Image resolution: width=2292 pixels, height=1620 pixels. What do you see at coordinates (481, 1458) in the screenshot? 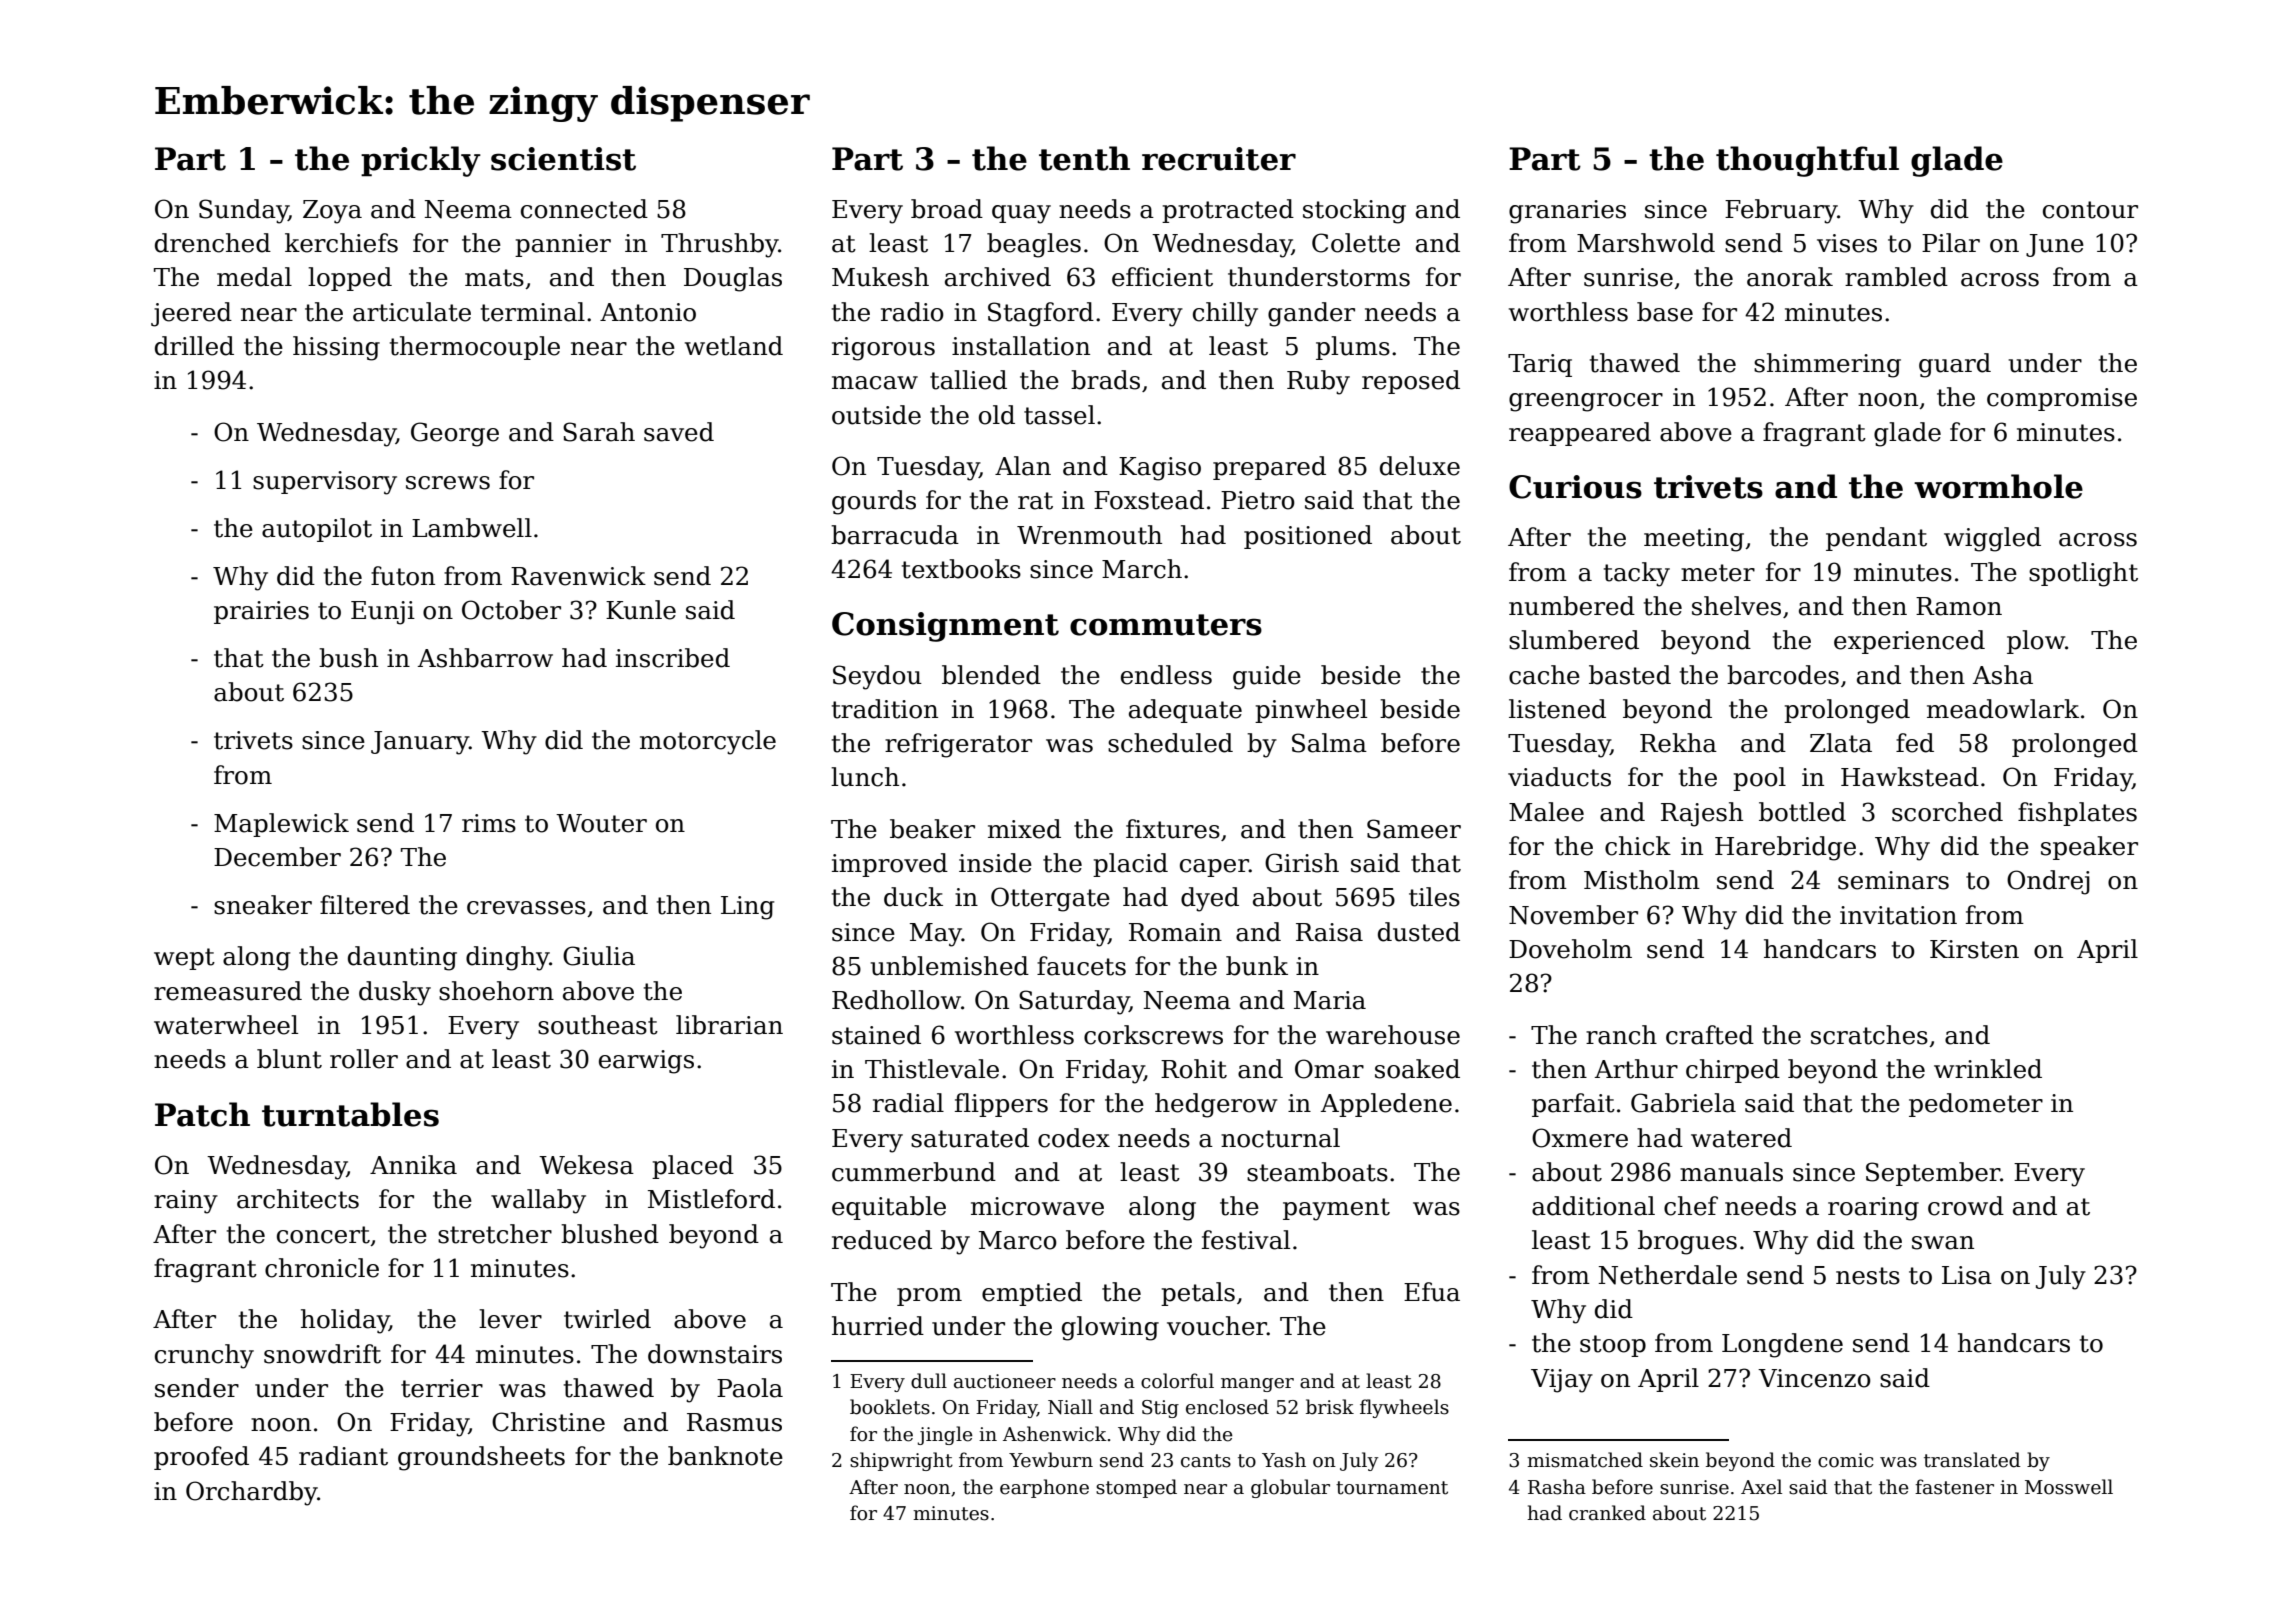
I see `groundsheets` at bounding box center [481, 1458].
